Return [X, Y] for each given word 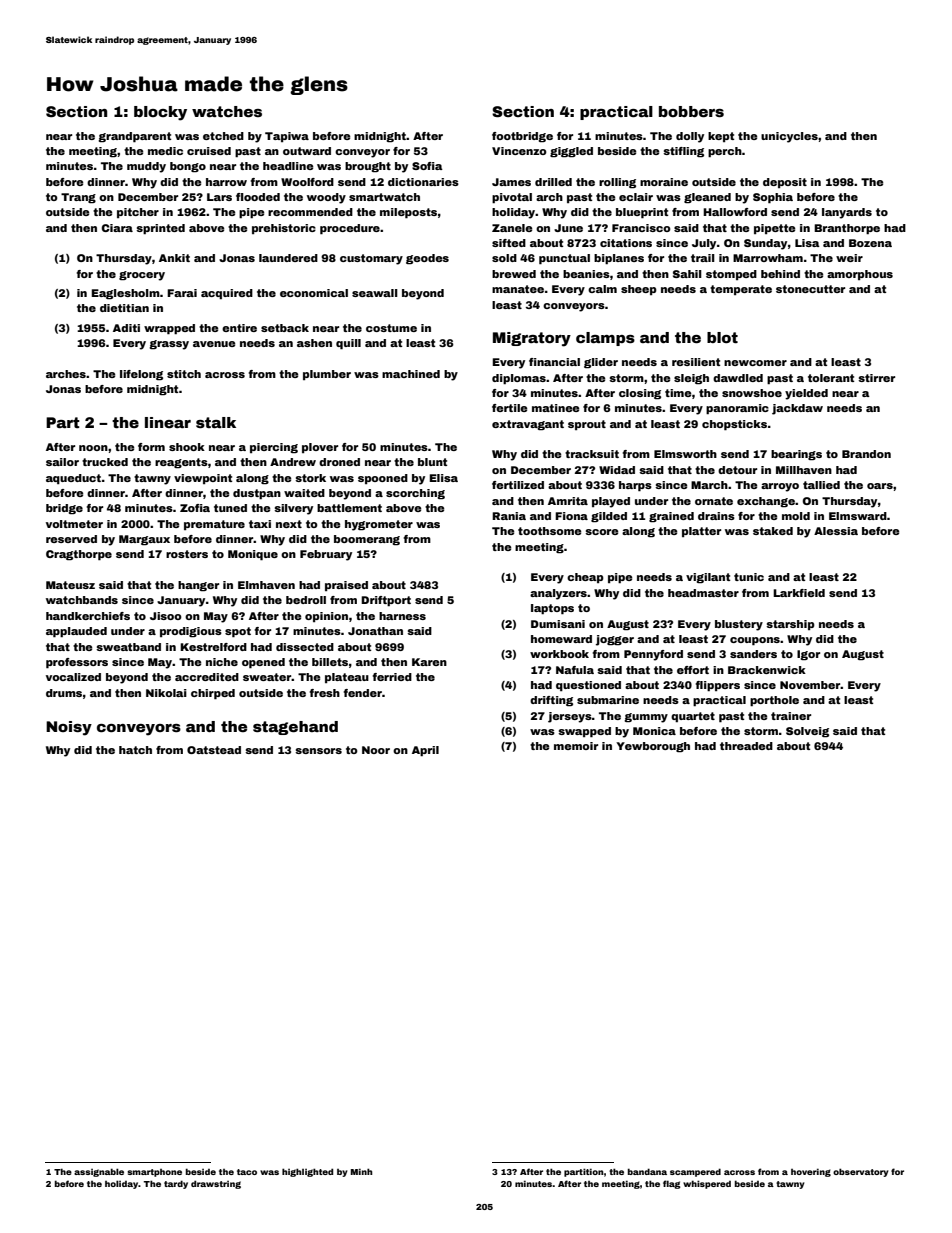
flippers [718, 686]
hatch [135, 750]
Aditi [126, 328]
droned [339, 462]
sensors [318, 751]
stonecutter [810, 289]
